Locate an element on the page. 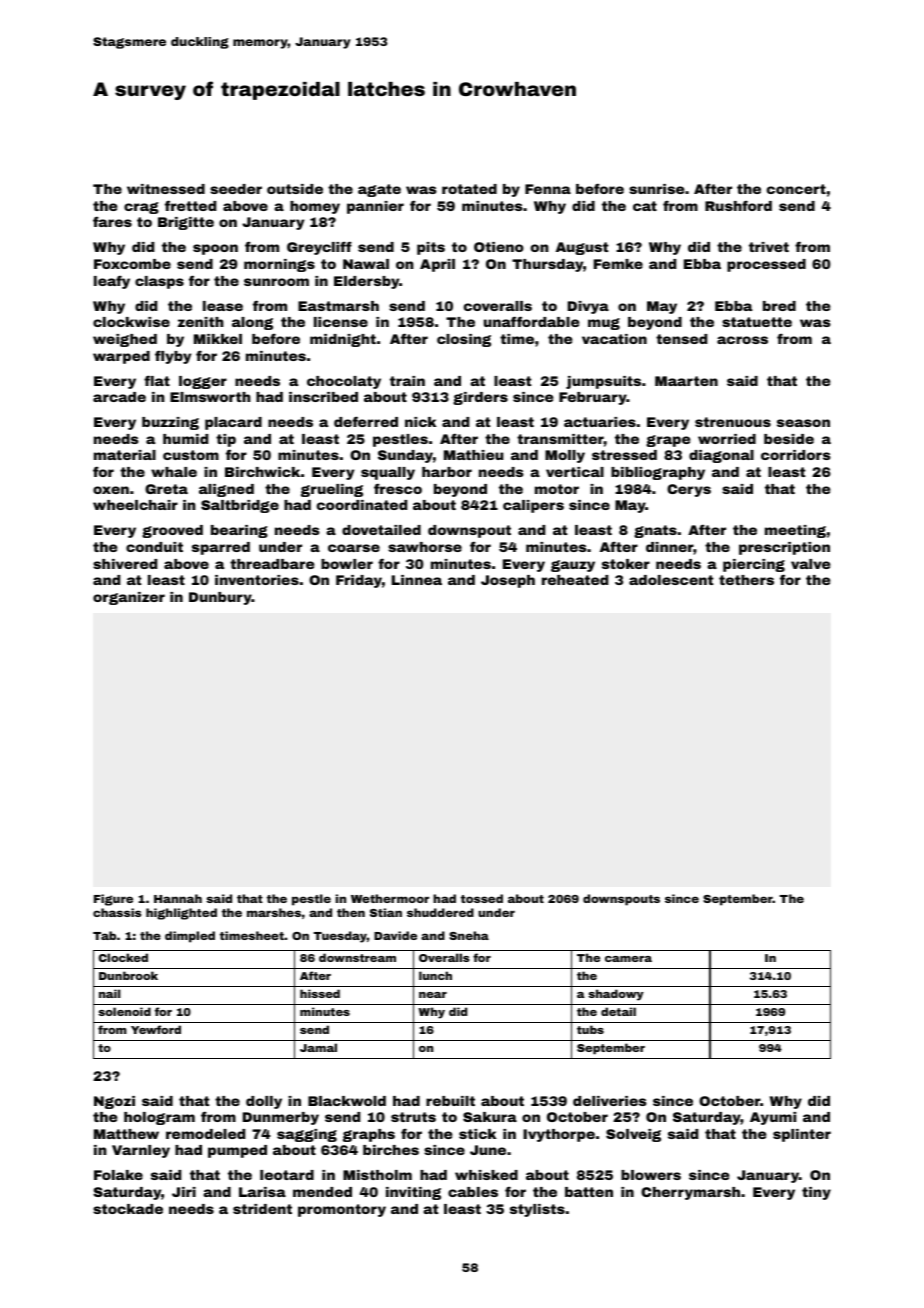  camera is located at coordinates (628, 959).
